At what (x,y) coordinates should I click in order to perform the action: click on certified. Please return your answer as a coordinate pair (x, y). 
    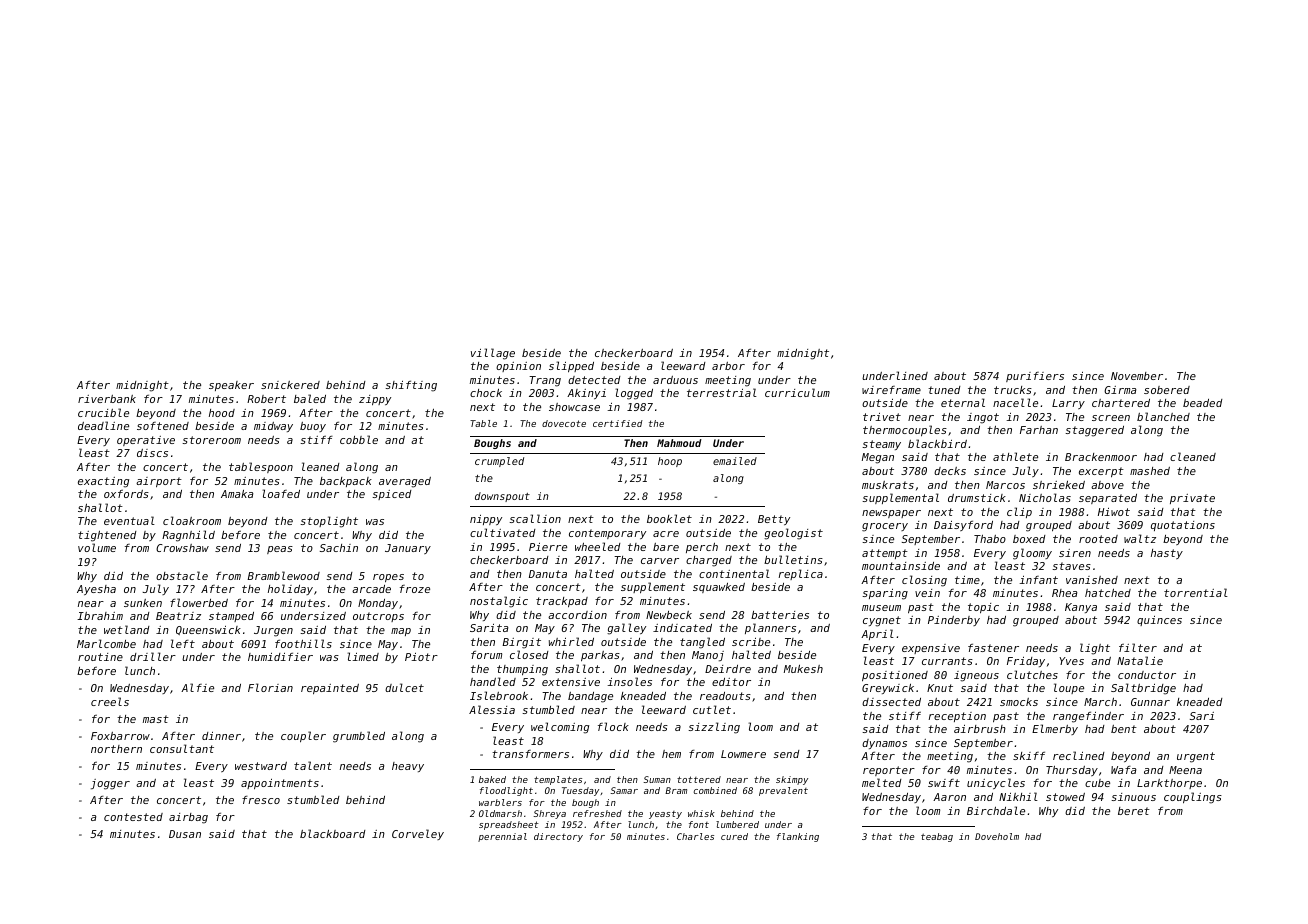
    Looking at the image, I should click on (618, 423).
